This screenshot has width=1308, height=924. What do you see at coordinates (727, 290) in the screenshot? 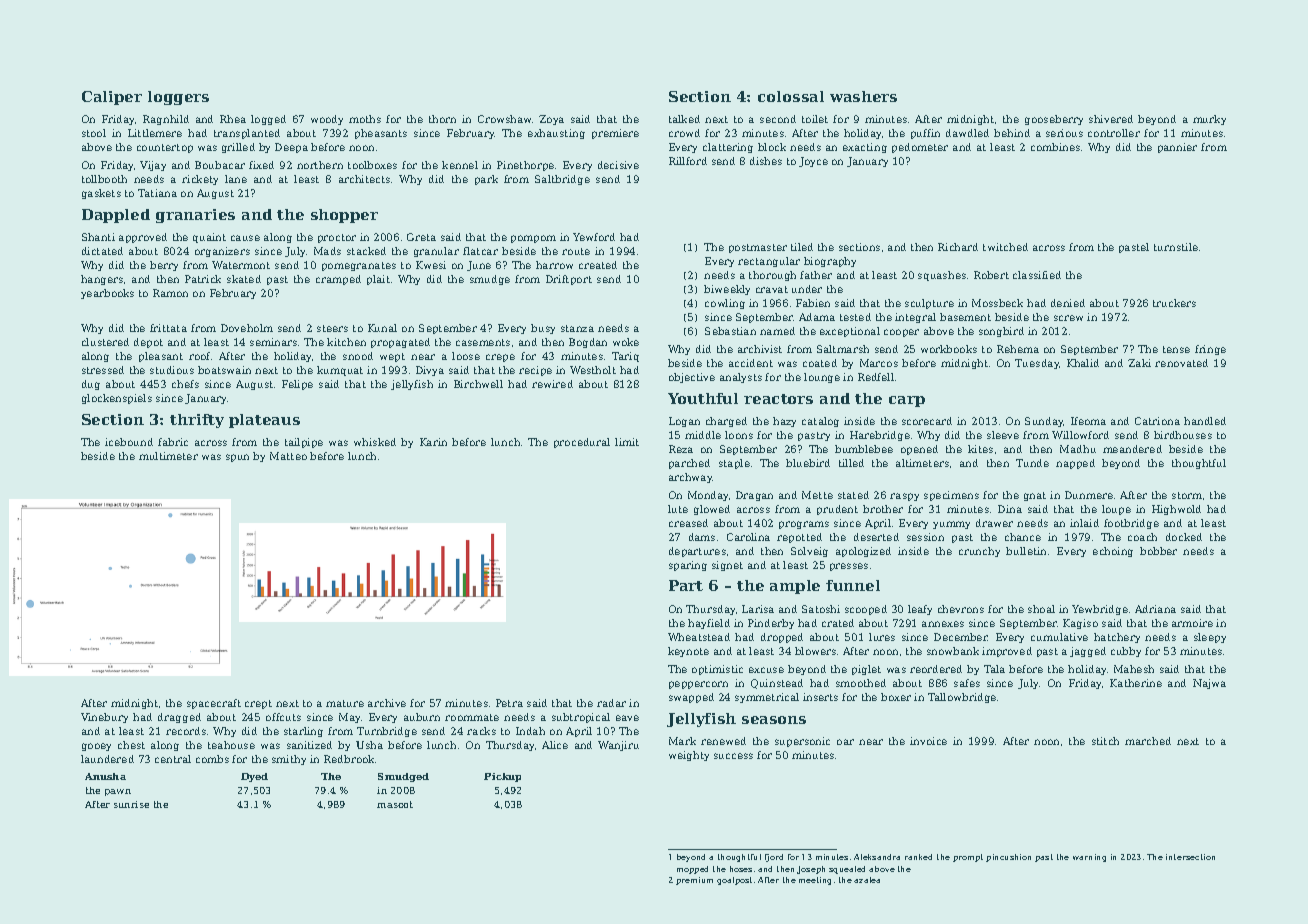
I see `biweekly` at bounding box center [727, 290].
